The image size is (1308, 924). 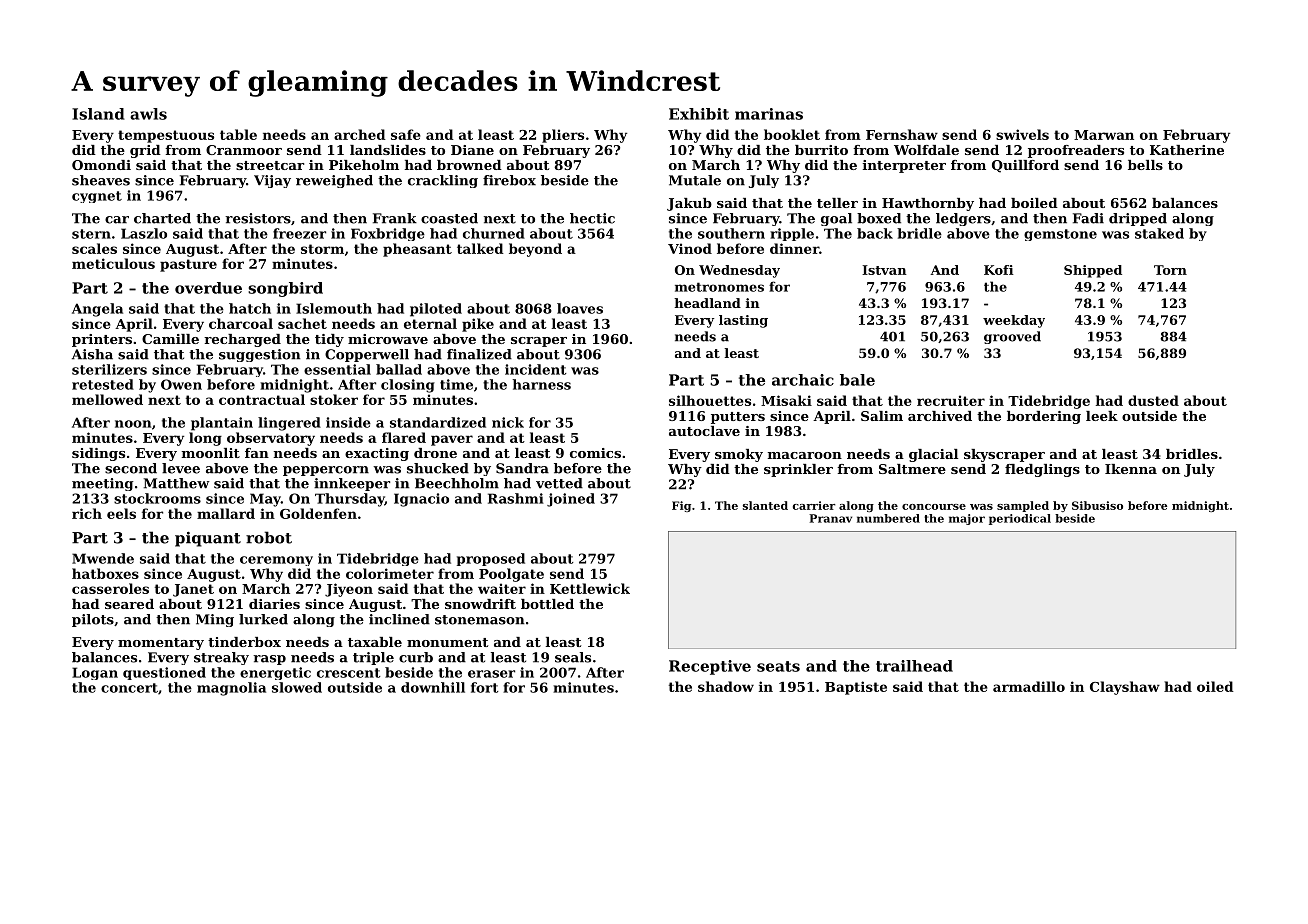 I want to click on Clayshaw, so click(x=1125, y=688).
